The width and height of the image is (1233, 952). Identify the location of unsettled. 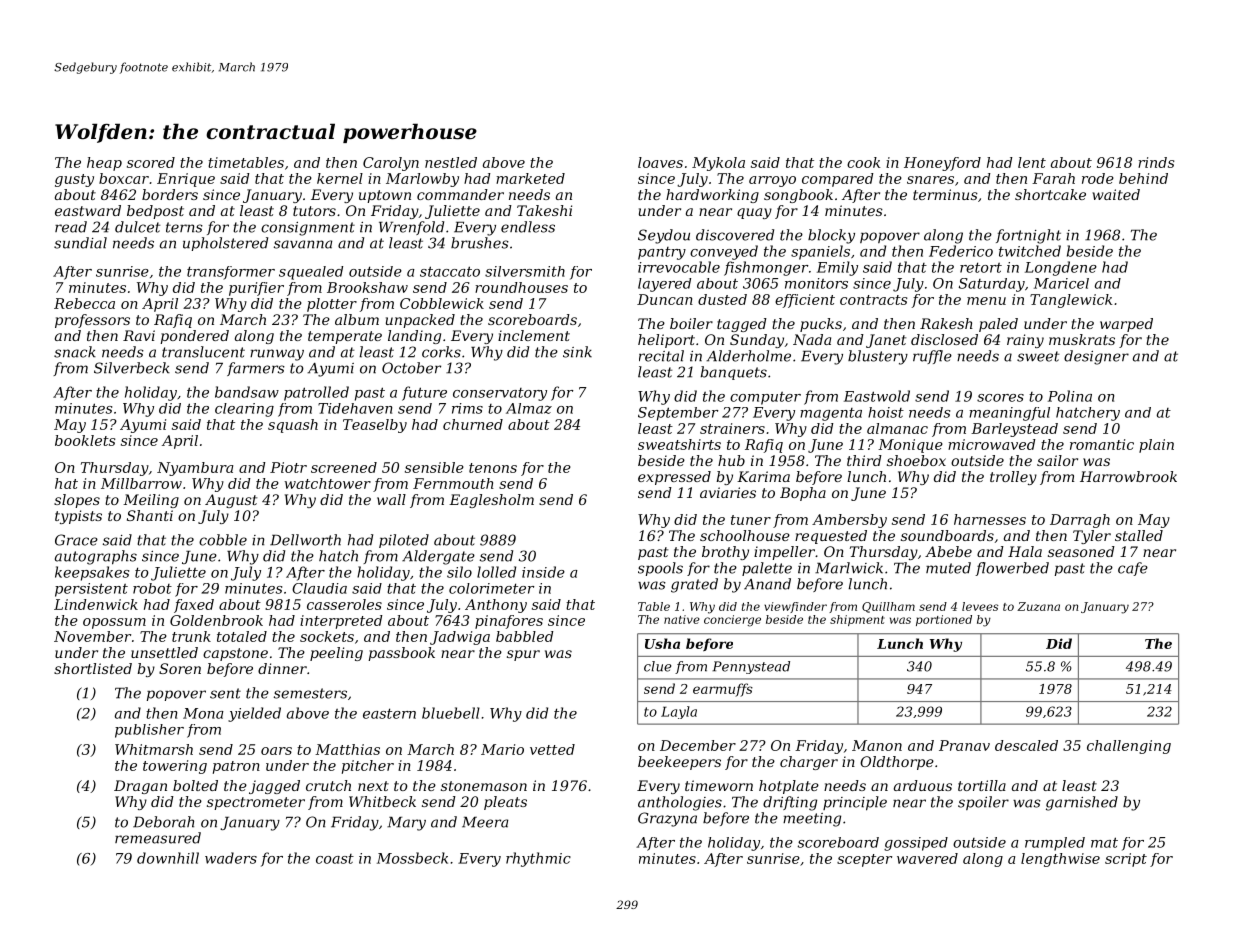
(164, 652).
